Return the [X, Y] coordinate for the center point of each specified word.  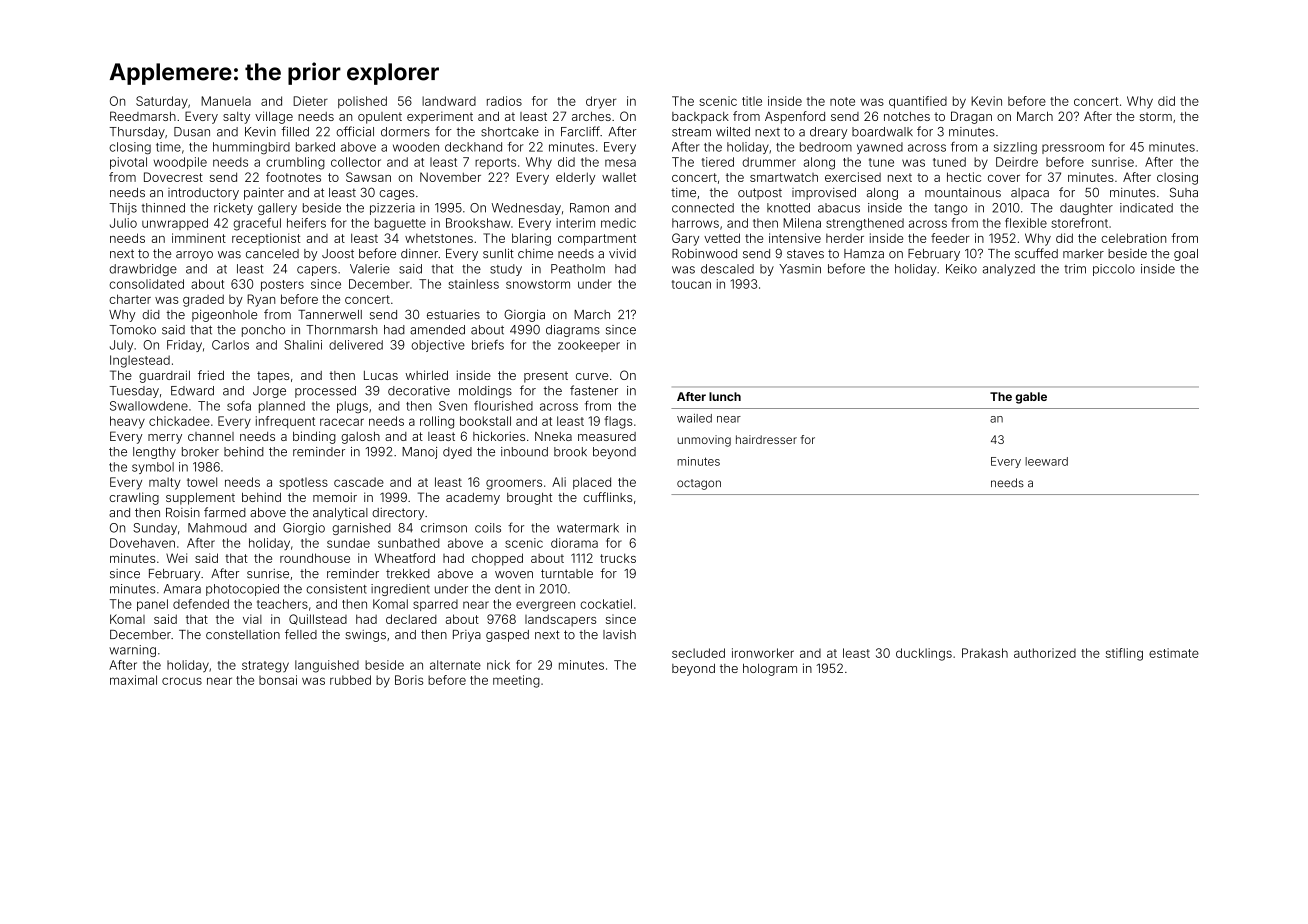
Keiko [961, 269]
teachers [282, 604]
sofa [239, 406]
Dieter [310, 101]
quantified [918, 102]
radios [504, 101]
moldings [485, 392]
